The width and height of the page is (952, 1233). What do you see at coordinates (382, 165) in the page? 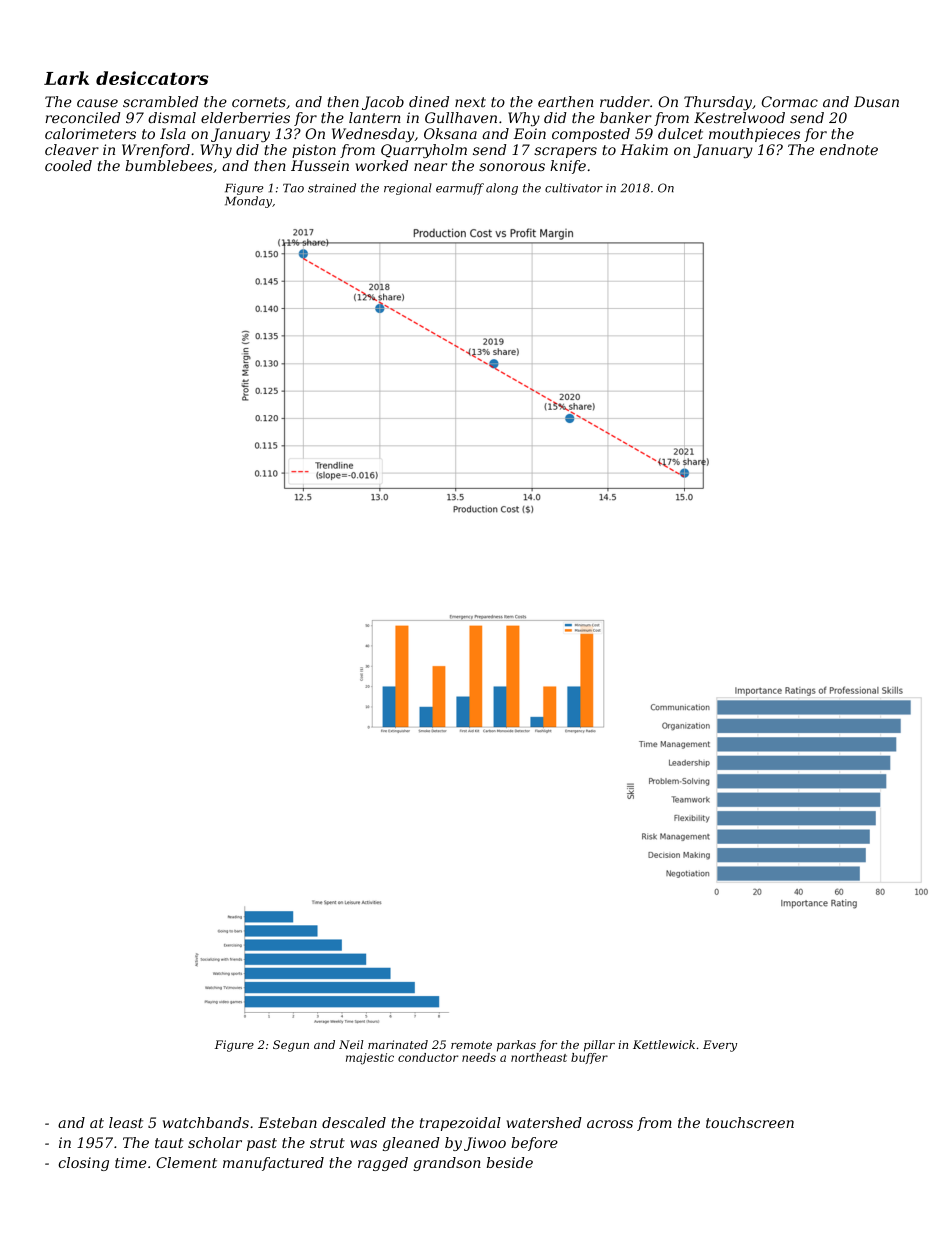
I see `worked` at bounding box center [382, 165].
